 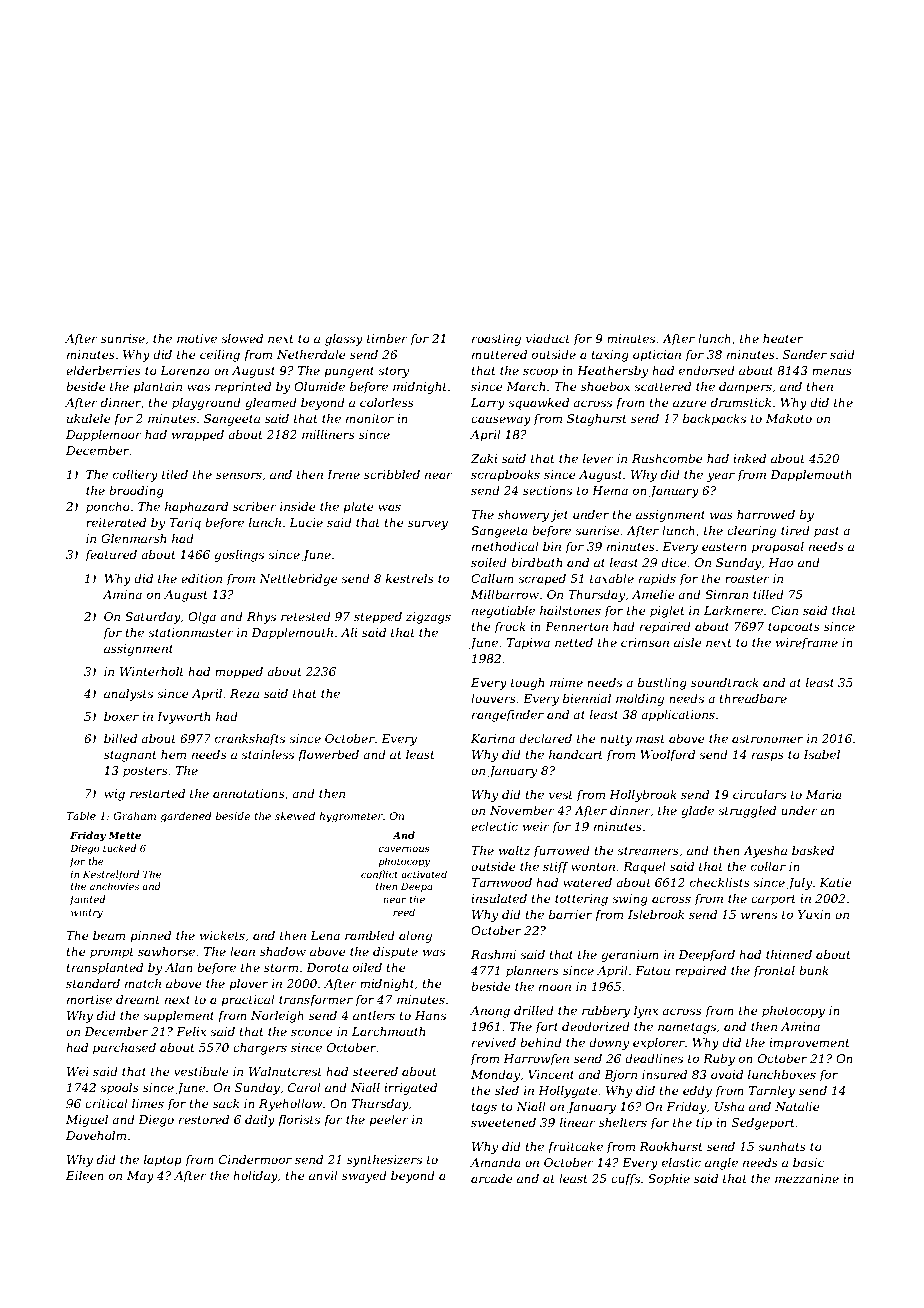 What do you see at coordinates (96, 1135) in the screenshot?
I see `Doveholm` at bounding box center [96, 1135].
